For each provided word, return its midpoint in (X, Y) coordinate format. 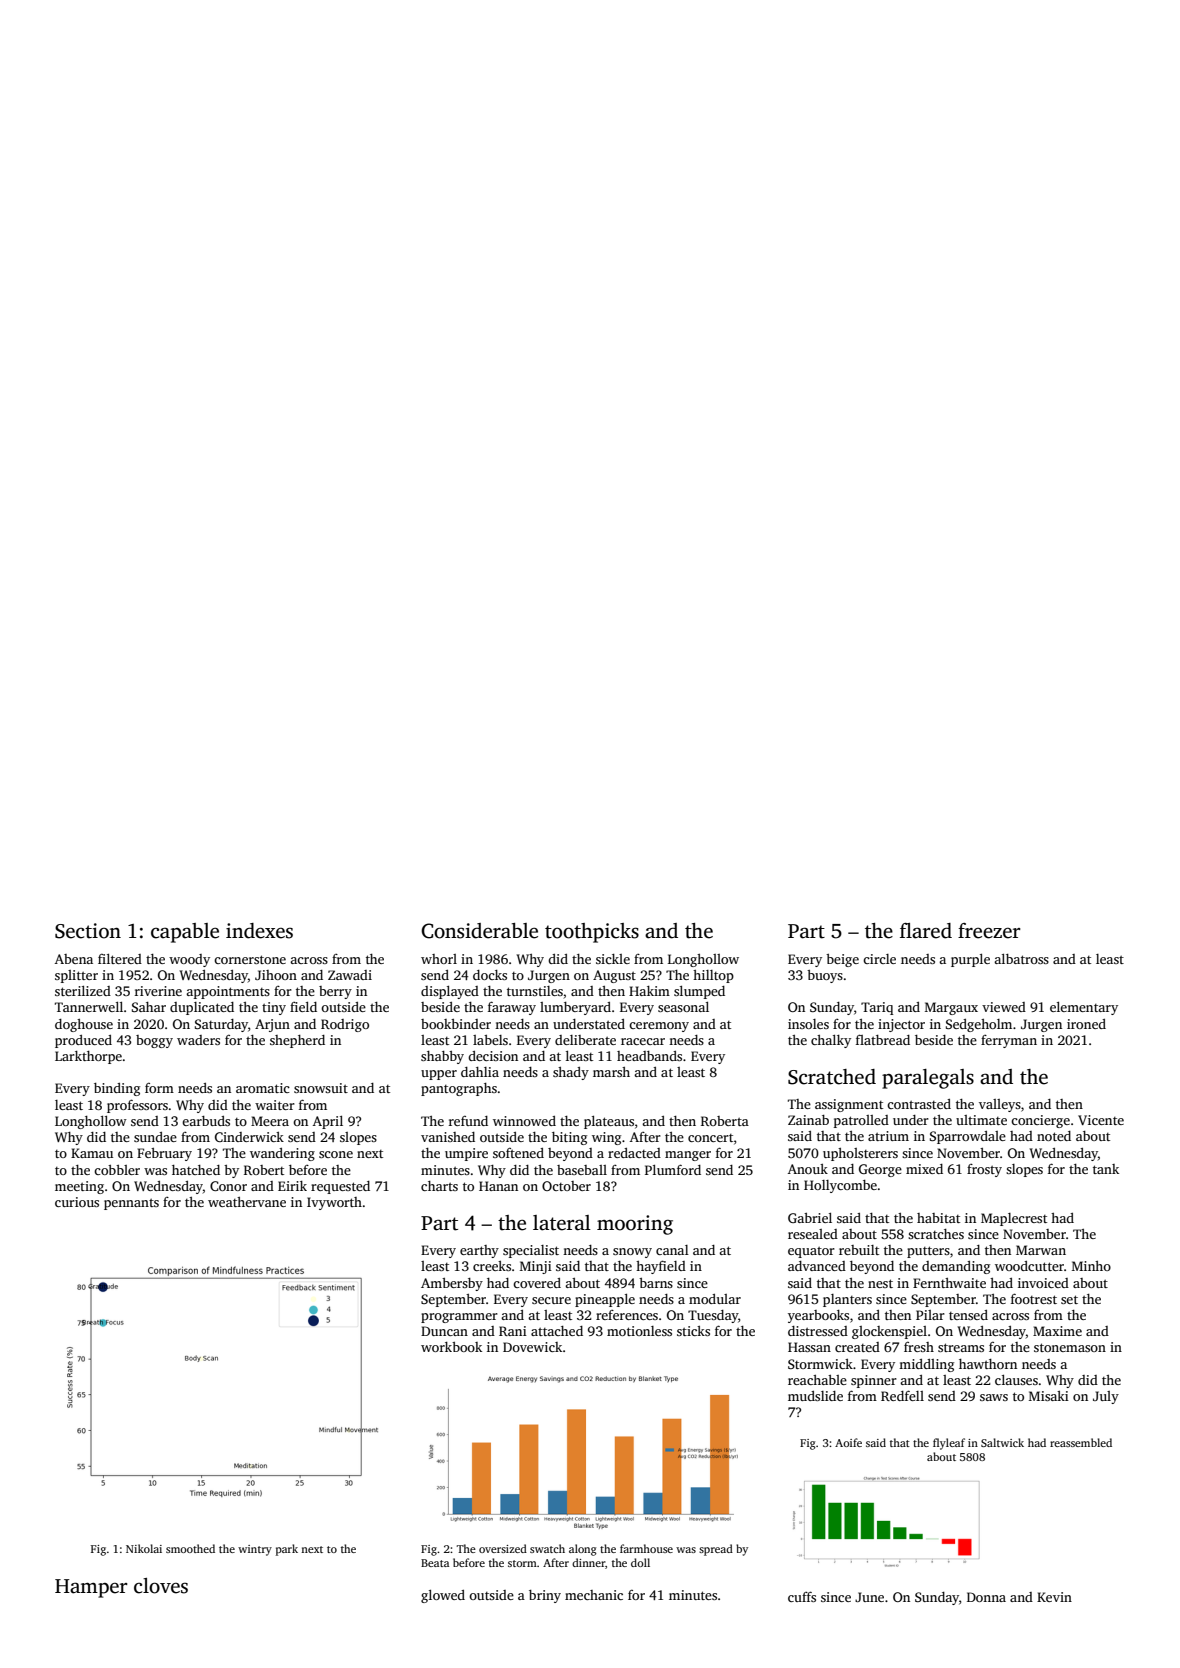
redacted (634, 1153)
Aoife (848, 1442)
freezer (989, 931)
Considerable (479, 931)
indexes (259, 931)
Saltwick (1002, 1442)
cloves (161, 1586)
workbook (451, 1347)
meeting (79, 1187)
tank (1106, 1169)
